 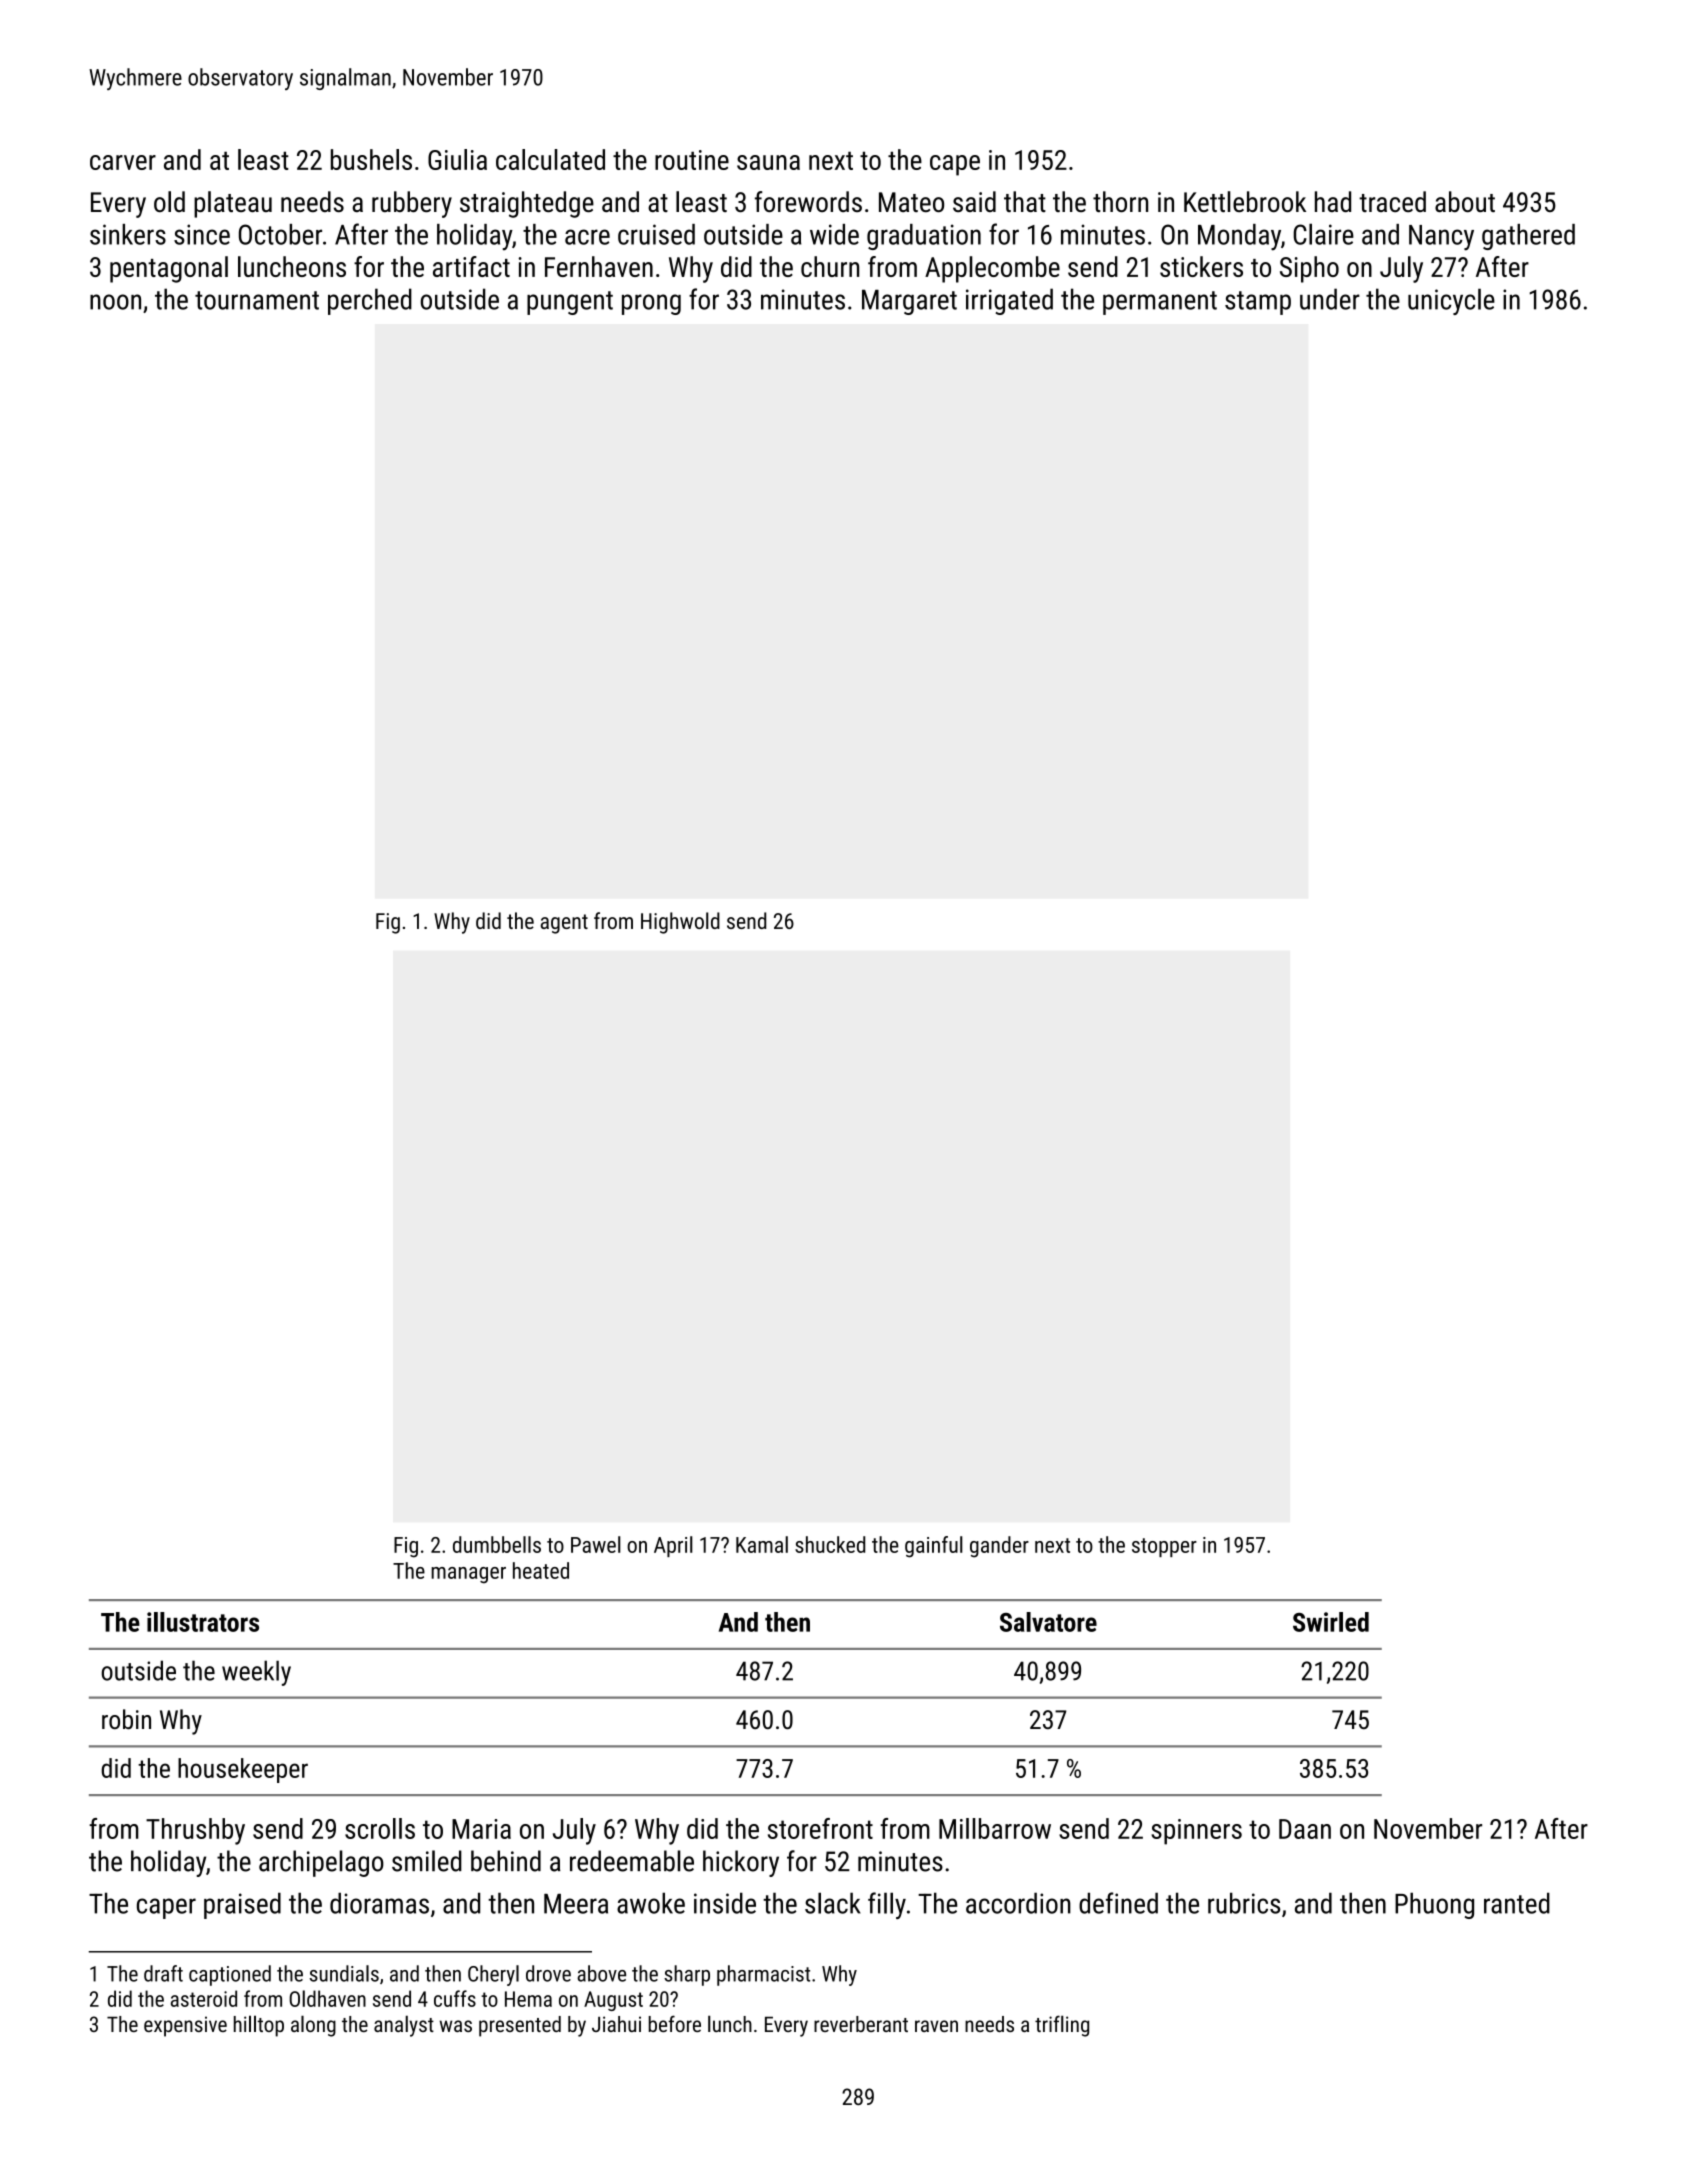 What do you see at coordinates (259, 2026) in the image?
I see `hilltop` at bounding box center [259, 2026].
